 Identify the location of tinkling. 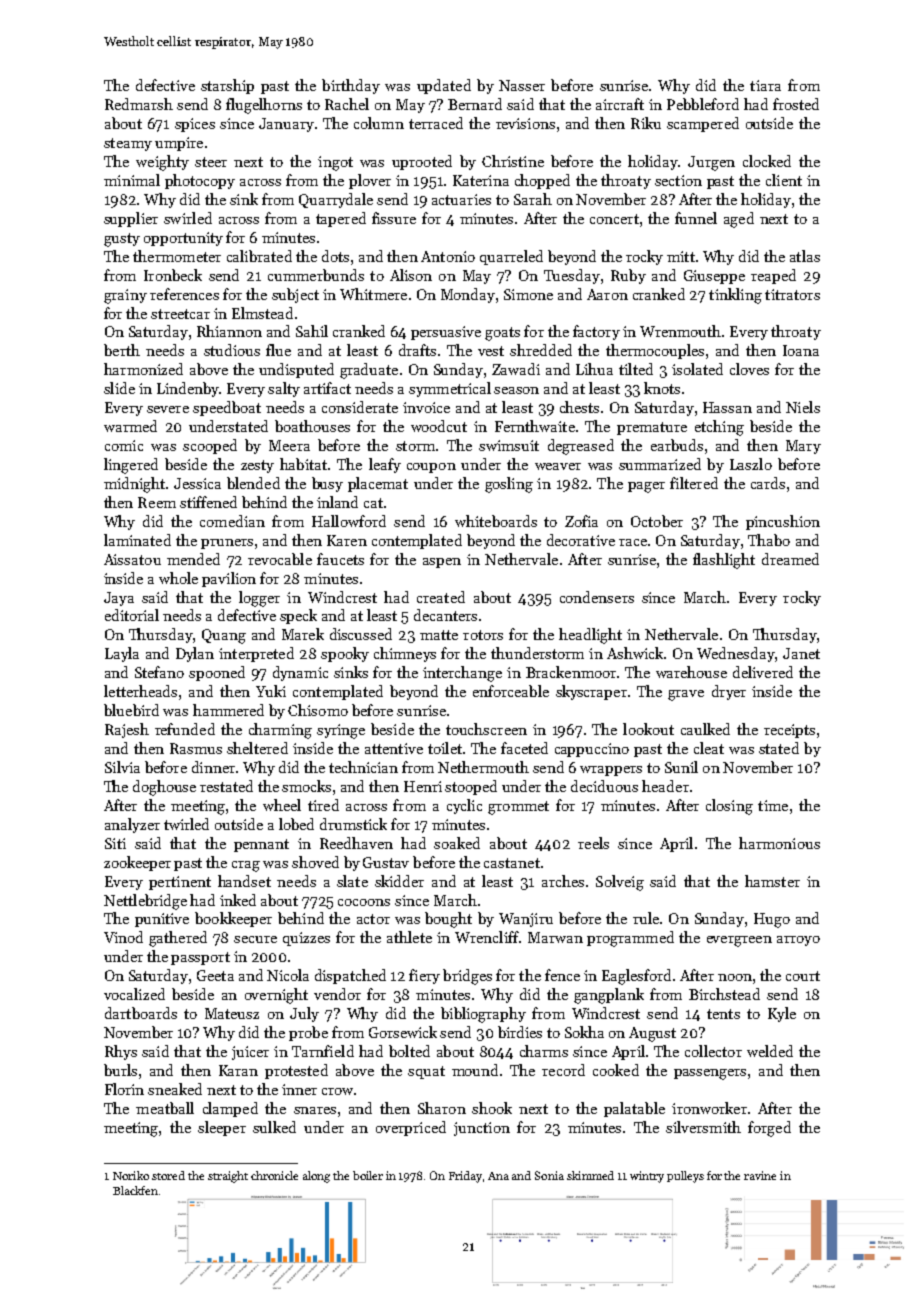
(735, 296).
